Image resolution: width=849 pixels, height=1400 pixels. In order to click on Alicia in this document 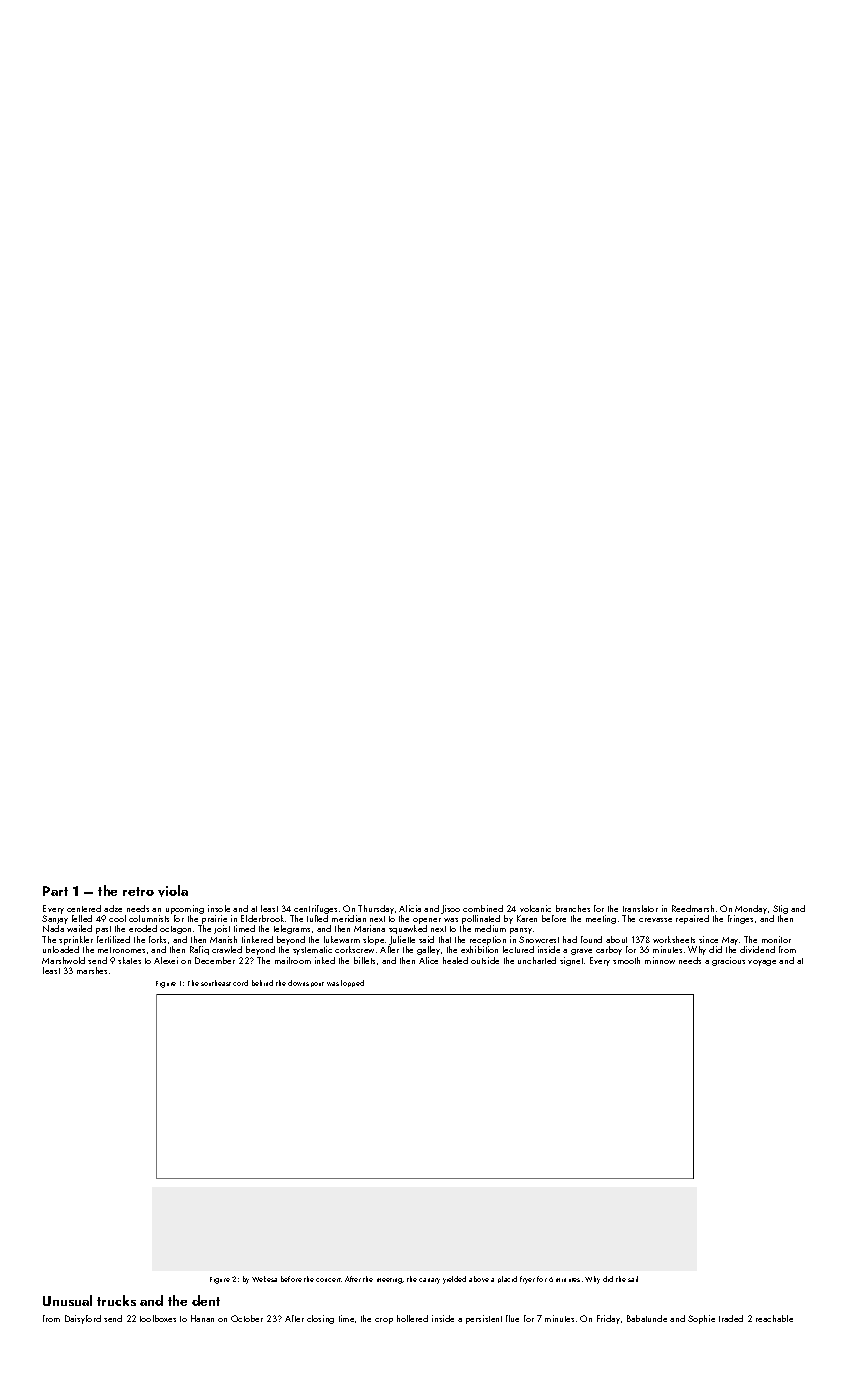, I will do `click(410, 908)`.
